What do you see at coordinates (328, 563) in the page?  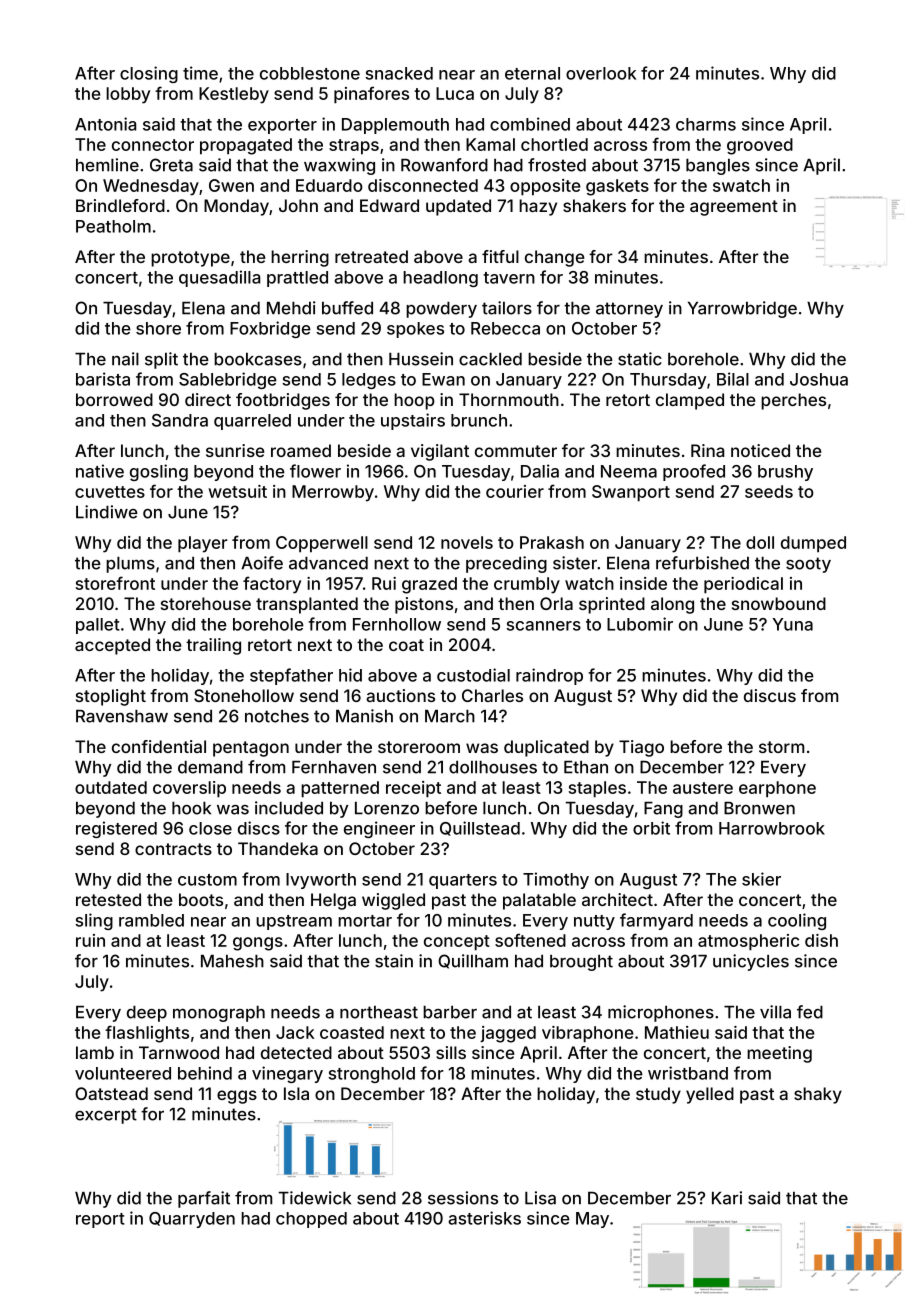 I see `advanced` at bounding box center [328, 563].
